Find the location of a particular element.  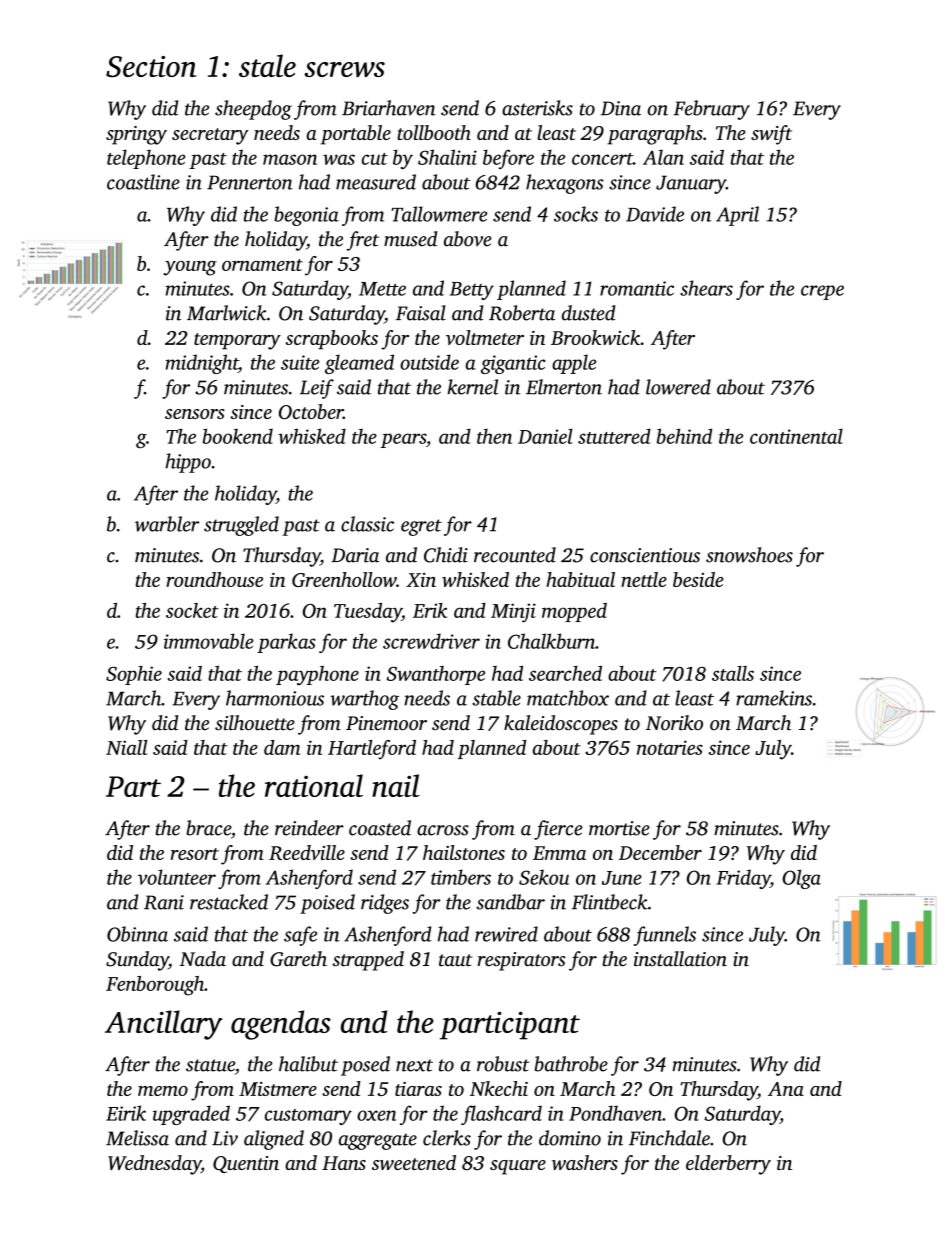

continental is located at coordinates (796, 436).
